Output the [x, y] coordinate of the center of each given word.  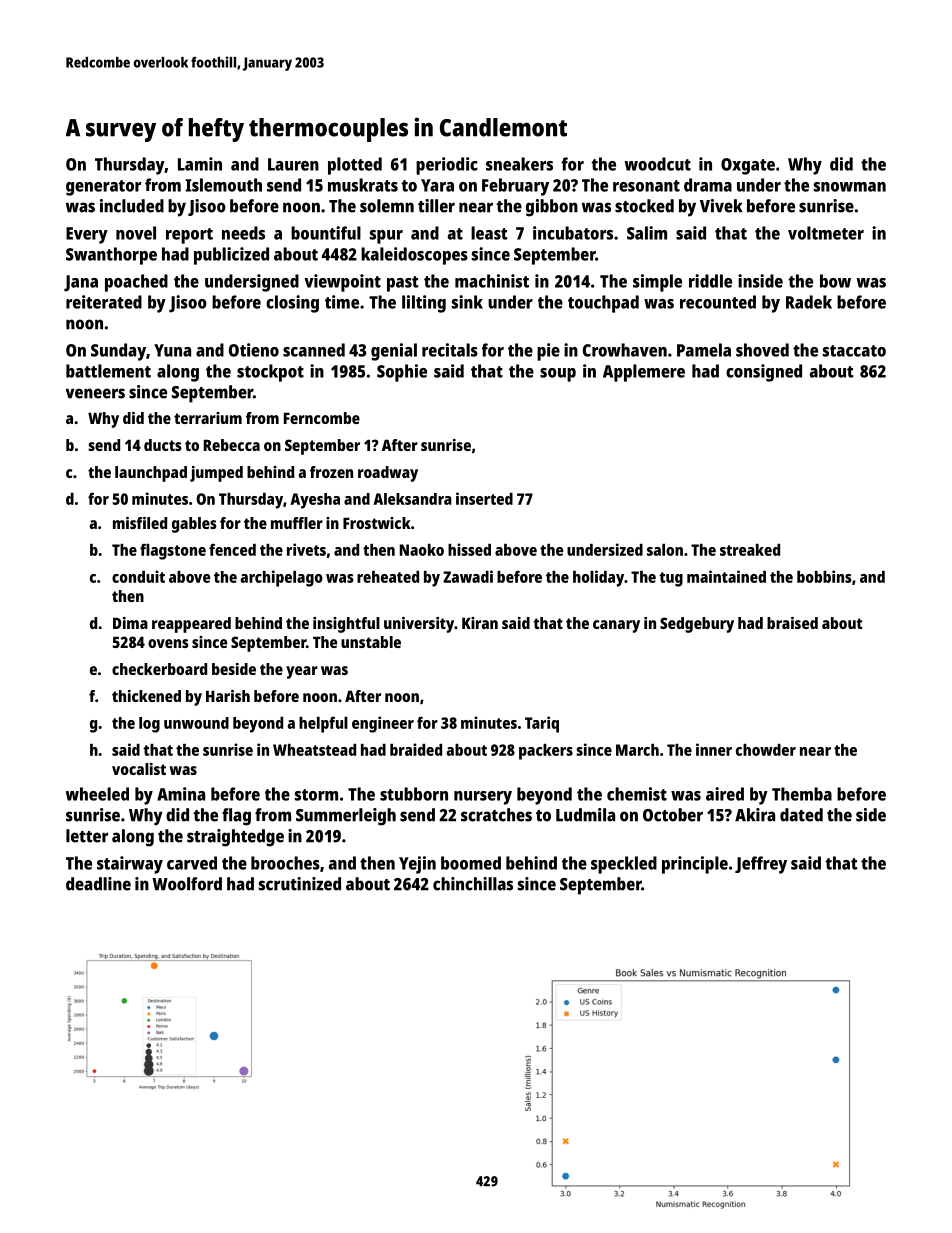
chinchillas [473, 884]
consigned [764, 373]
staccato [854, 351]
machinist [492, 281]
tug [671, 579]
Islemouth [223, 185]
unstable [371, 642]
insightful [346, 625]
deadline [98, 884]
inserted [484, 498]
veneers [95, 393]
